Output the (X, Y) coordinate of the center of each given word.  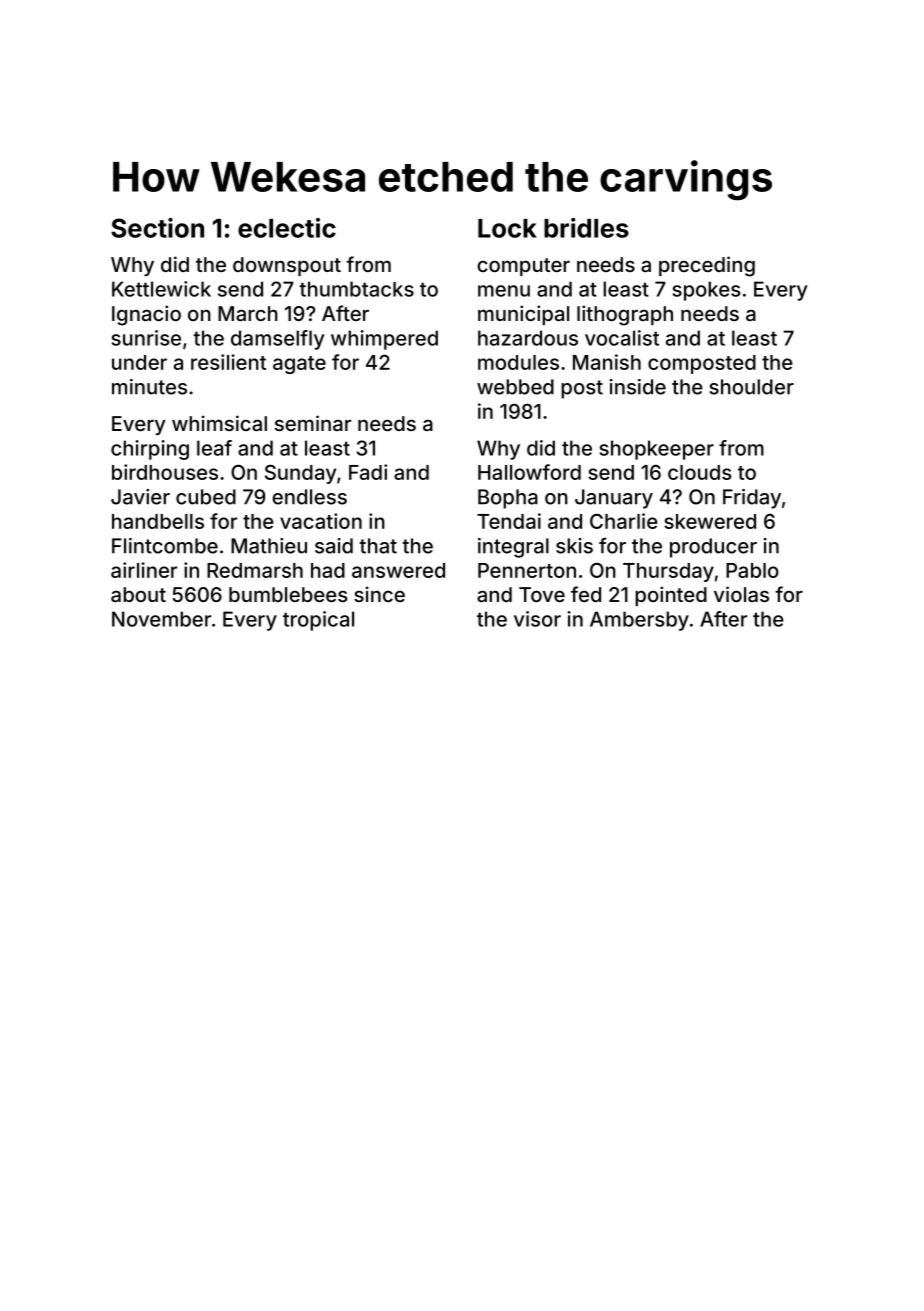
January (614, 499)
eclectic (287, 228)
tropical (318, 621)
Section (157, 228)
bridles (586, 228)
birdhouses (165, 472)
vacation (321, 521)
